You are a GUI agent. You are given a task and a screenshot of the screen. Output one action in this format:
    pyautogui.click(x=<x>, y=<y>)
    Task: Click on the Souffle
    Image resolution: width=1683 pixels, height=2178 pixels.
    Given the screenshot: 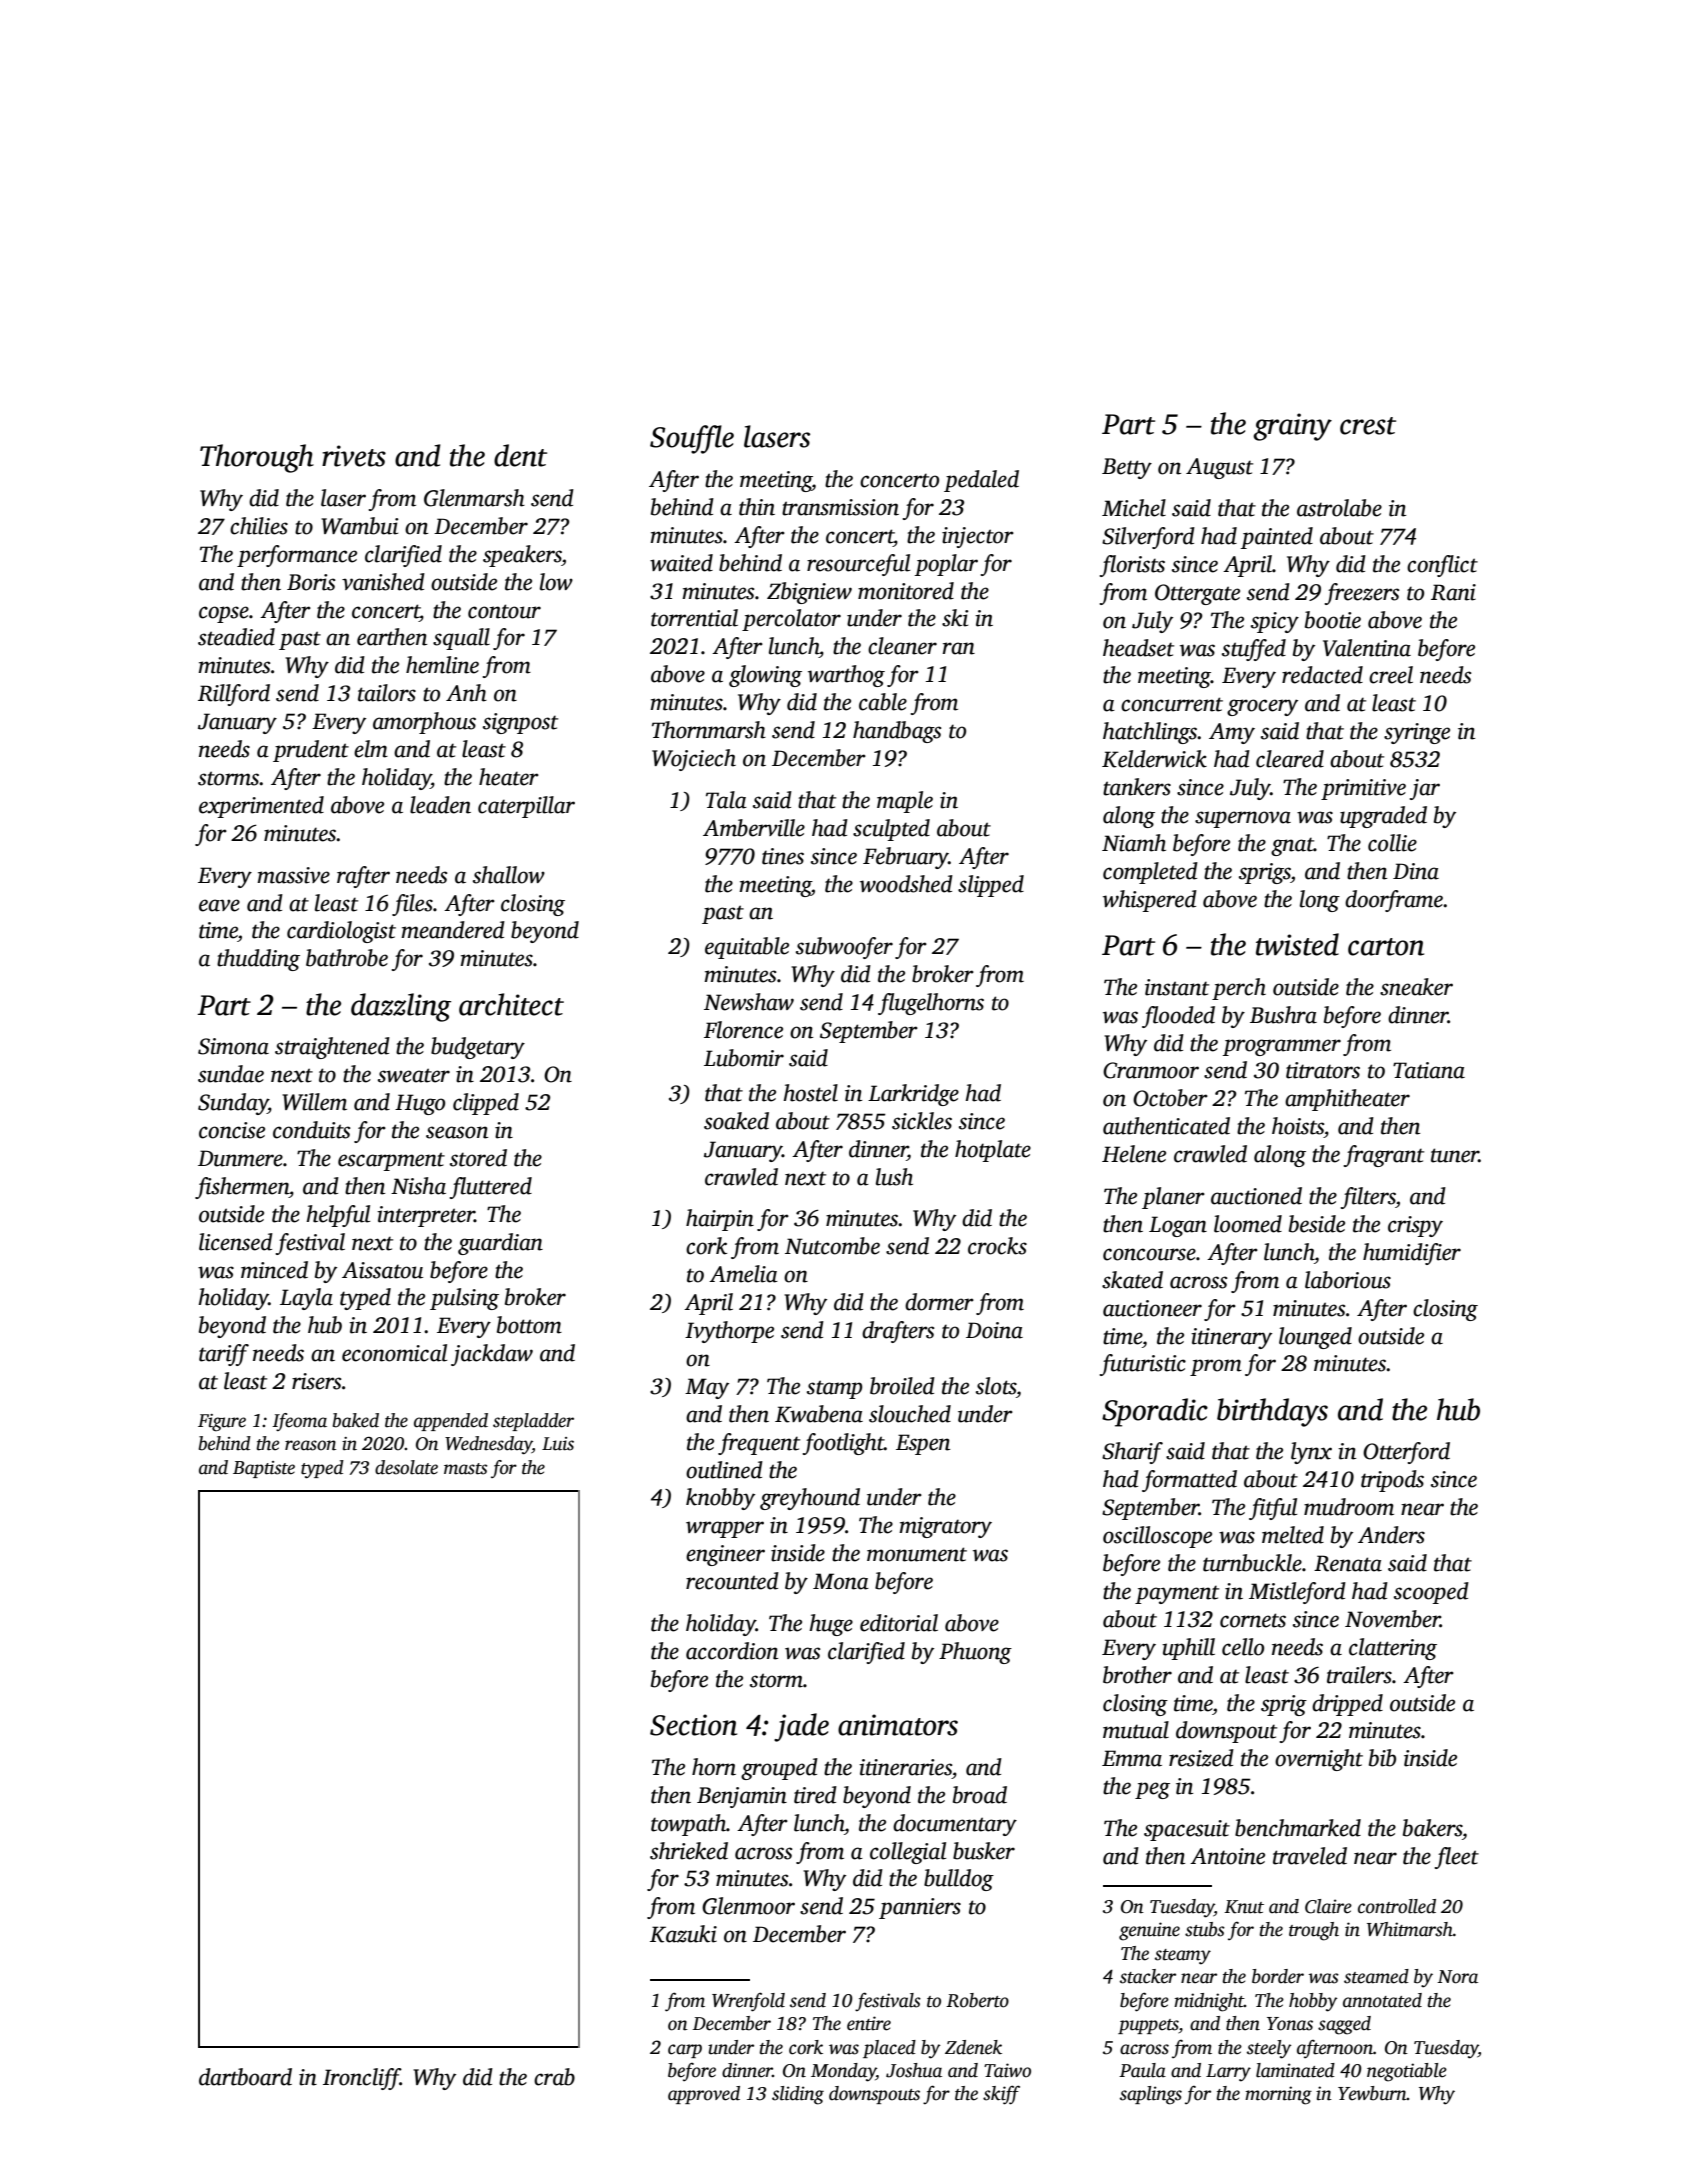 What is the action you would take?
    pyautogui.click(x=692, y=439)
